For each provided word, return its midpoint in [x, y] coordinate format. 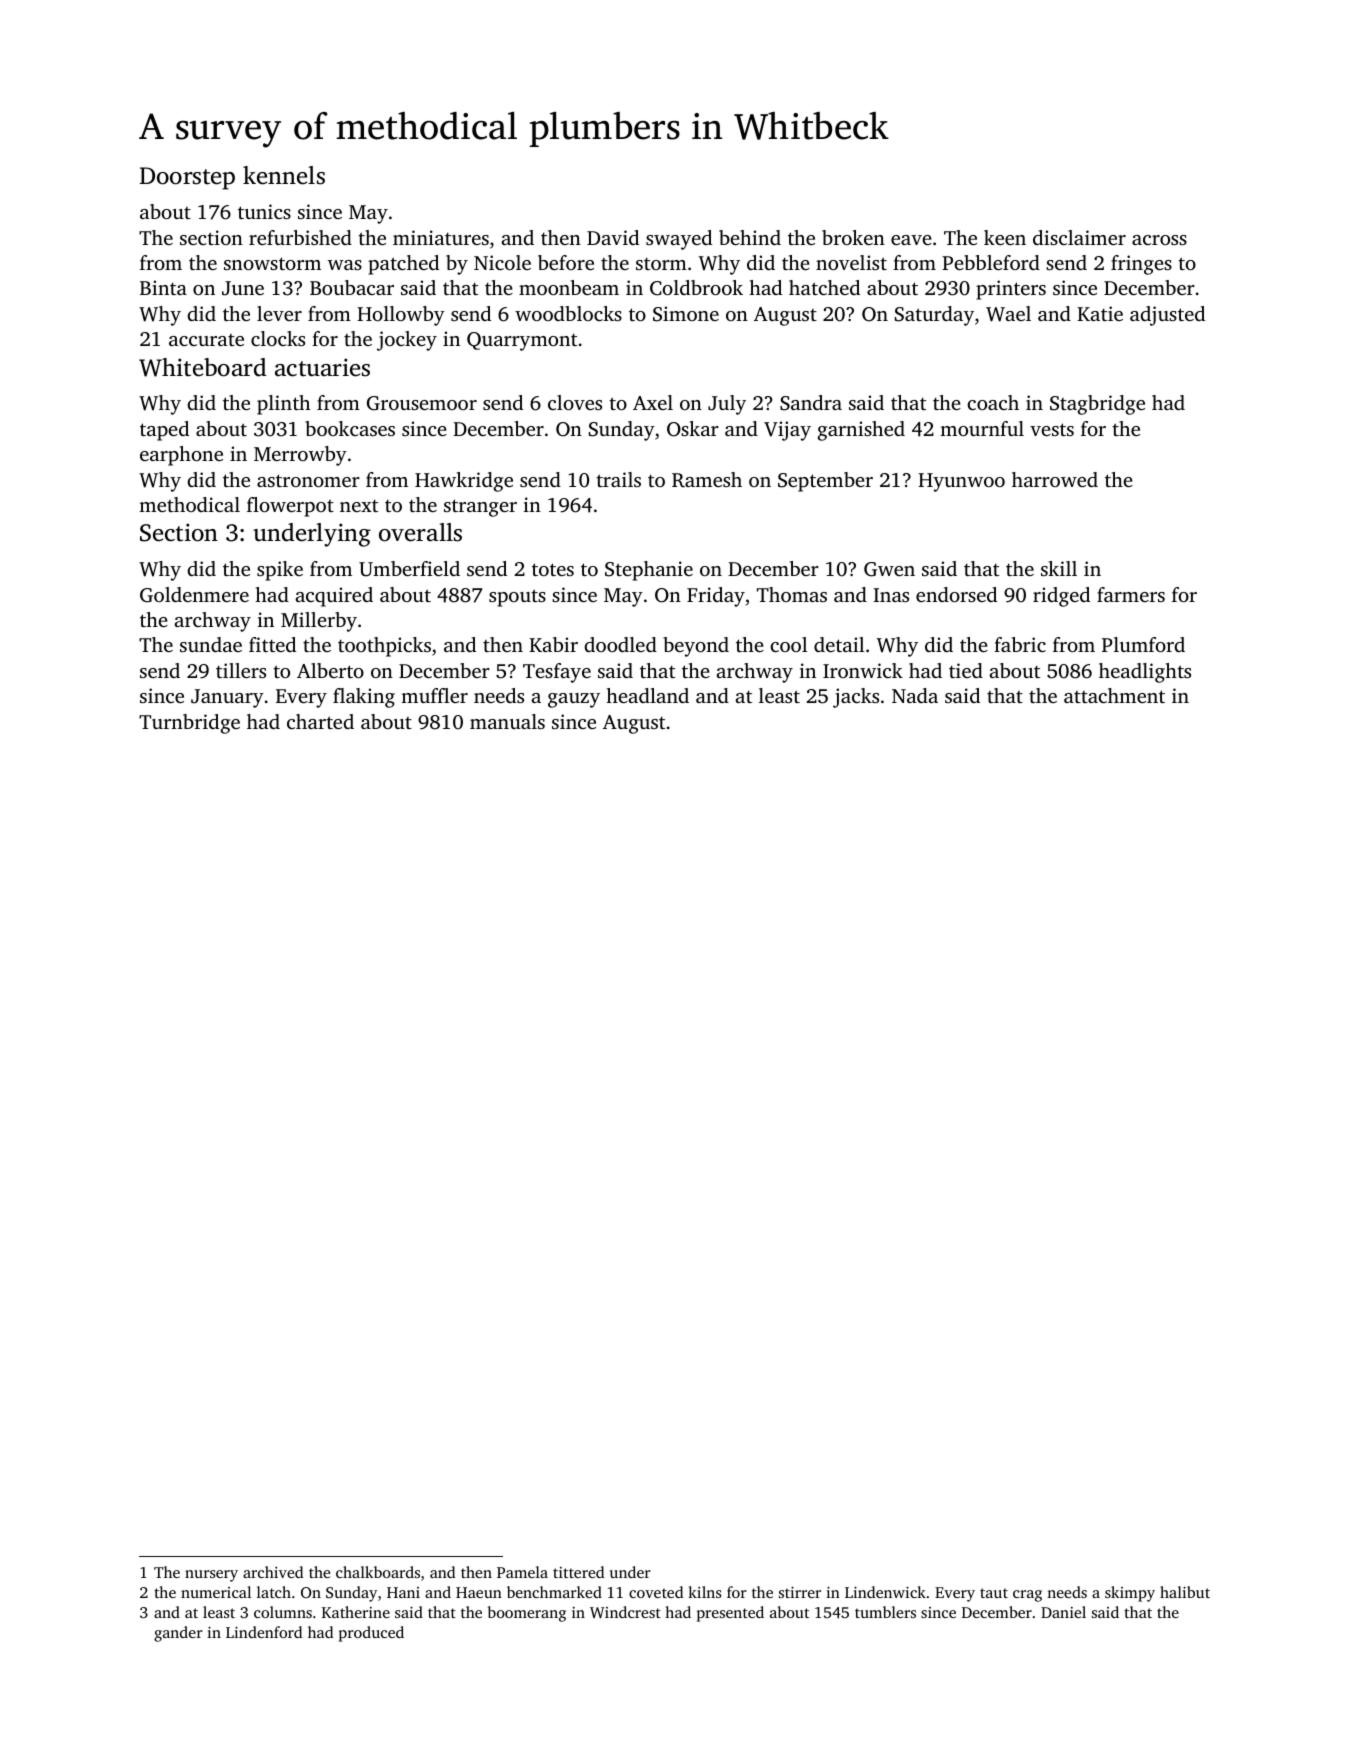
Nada [915, 695]
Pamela [522, 1572]
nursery [211, 1576]
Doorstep [187, 178]
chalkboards [378, 1572]
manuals [507, 721]
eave [911, 240]
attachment [1114, 695]
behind [750, 237]
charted [320, 721]
